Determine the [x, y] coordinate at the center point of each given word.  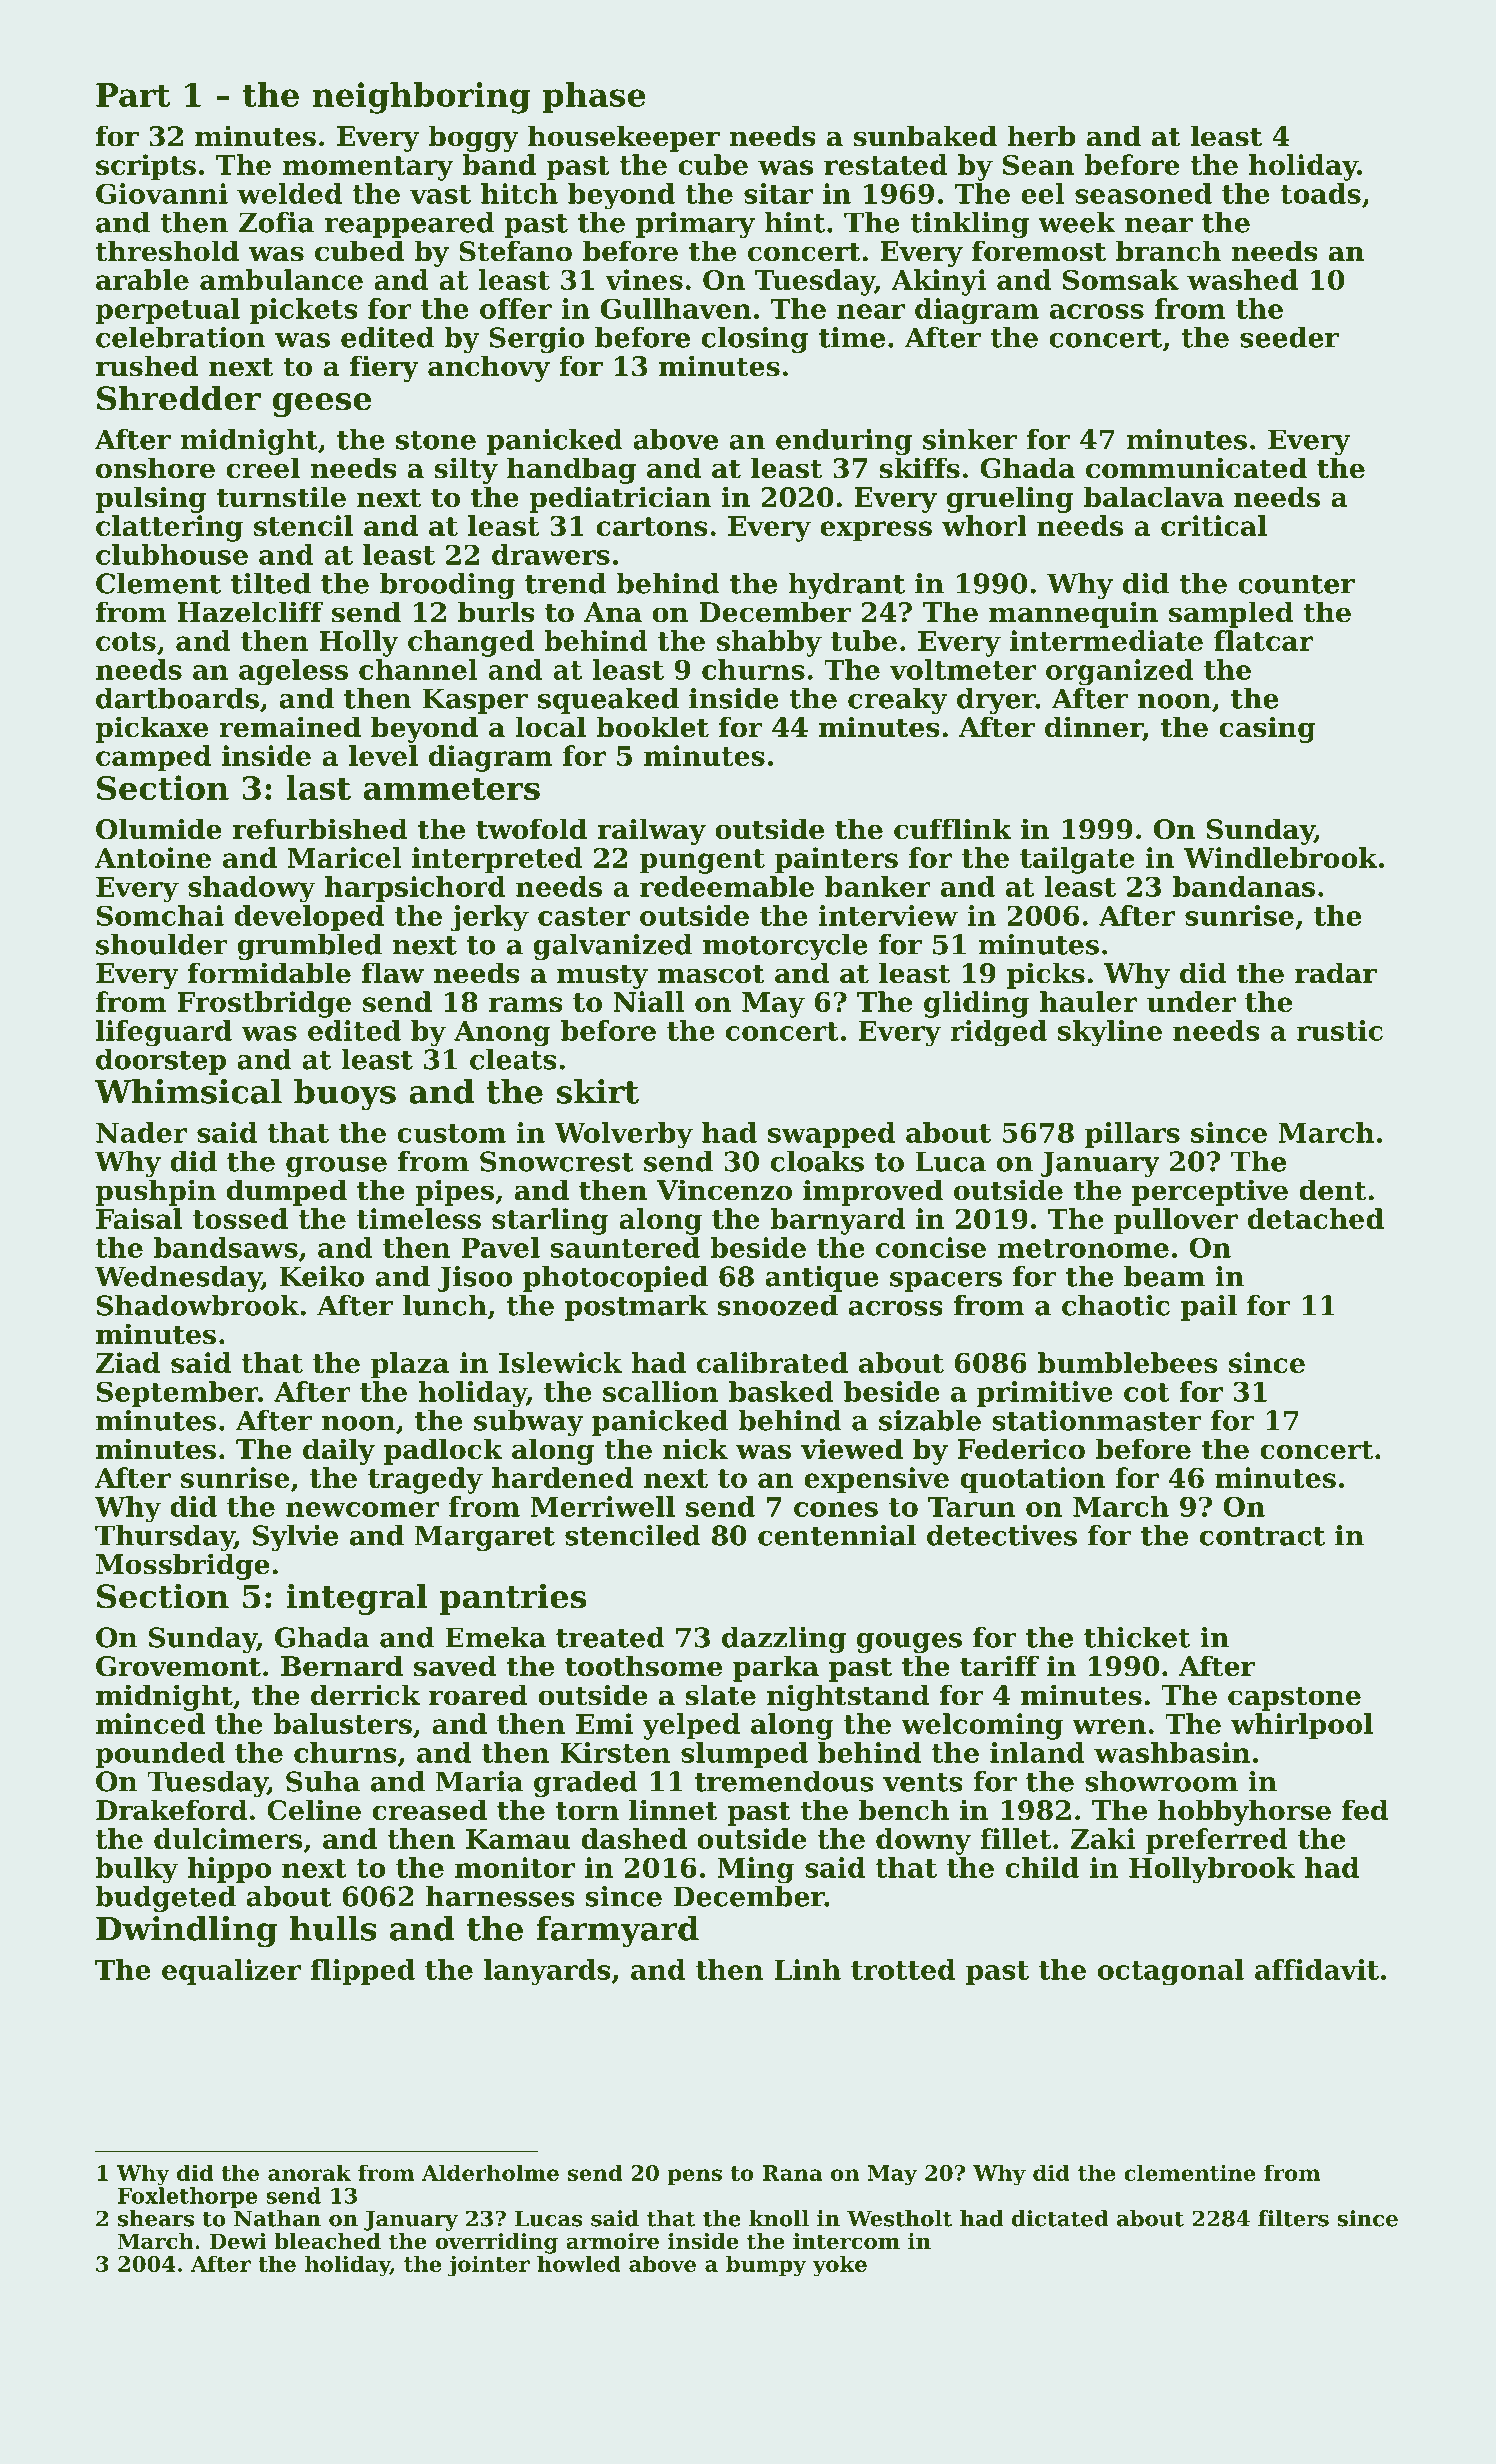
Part [133, 95]
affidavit [1317, 1969]
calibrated [772, 1362]
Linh [807, 1969]
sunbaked [925, 136]
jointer [489, 2266]
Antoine [153, 857]
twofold [531, 829]
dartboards [177, 698]
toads [1320, 193]
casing [1267, 729]
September [177, 1394]
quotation [1032, 1480]
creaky [897, 701]
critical [1214, 525]
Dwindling [186, 1932]
